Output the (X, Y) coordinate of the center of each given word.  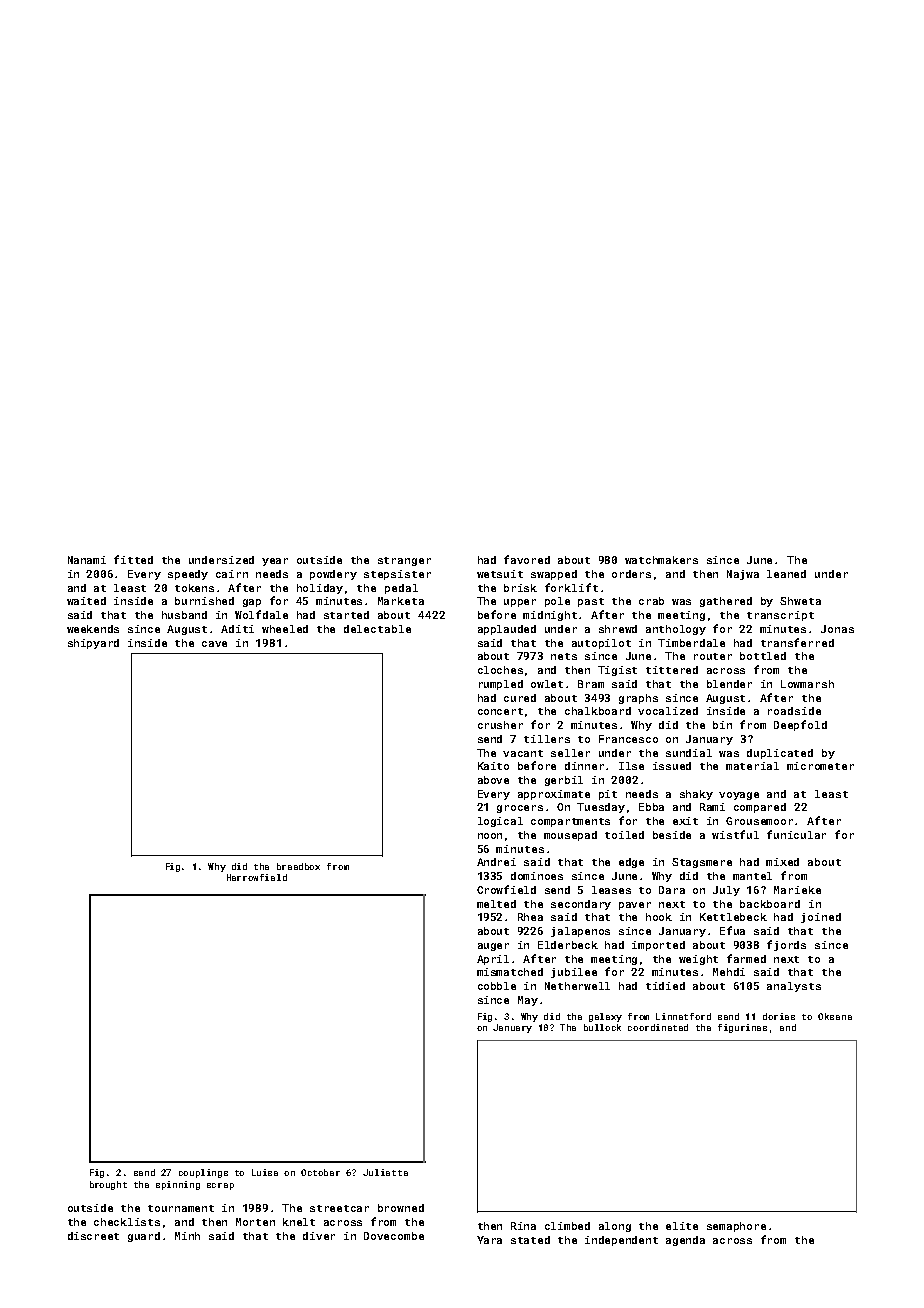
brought (108, 1185)
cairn (232, 574)
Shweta (800, 601)
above (493, 780)
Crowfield (506, 889)
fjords (786, 945)
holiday (320, 589)
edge (631, 863)
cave (214, 644)
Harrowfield (257, 877)
